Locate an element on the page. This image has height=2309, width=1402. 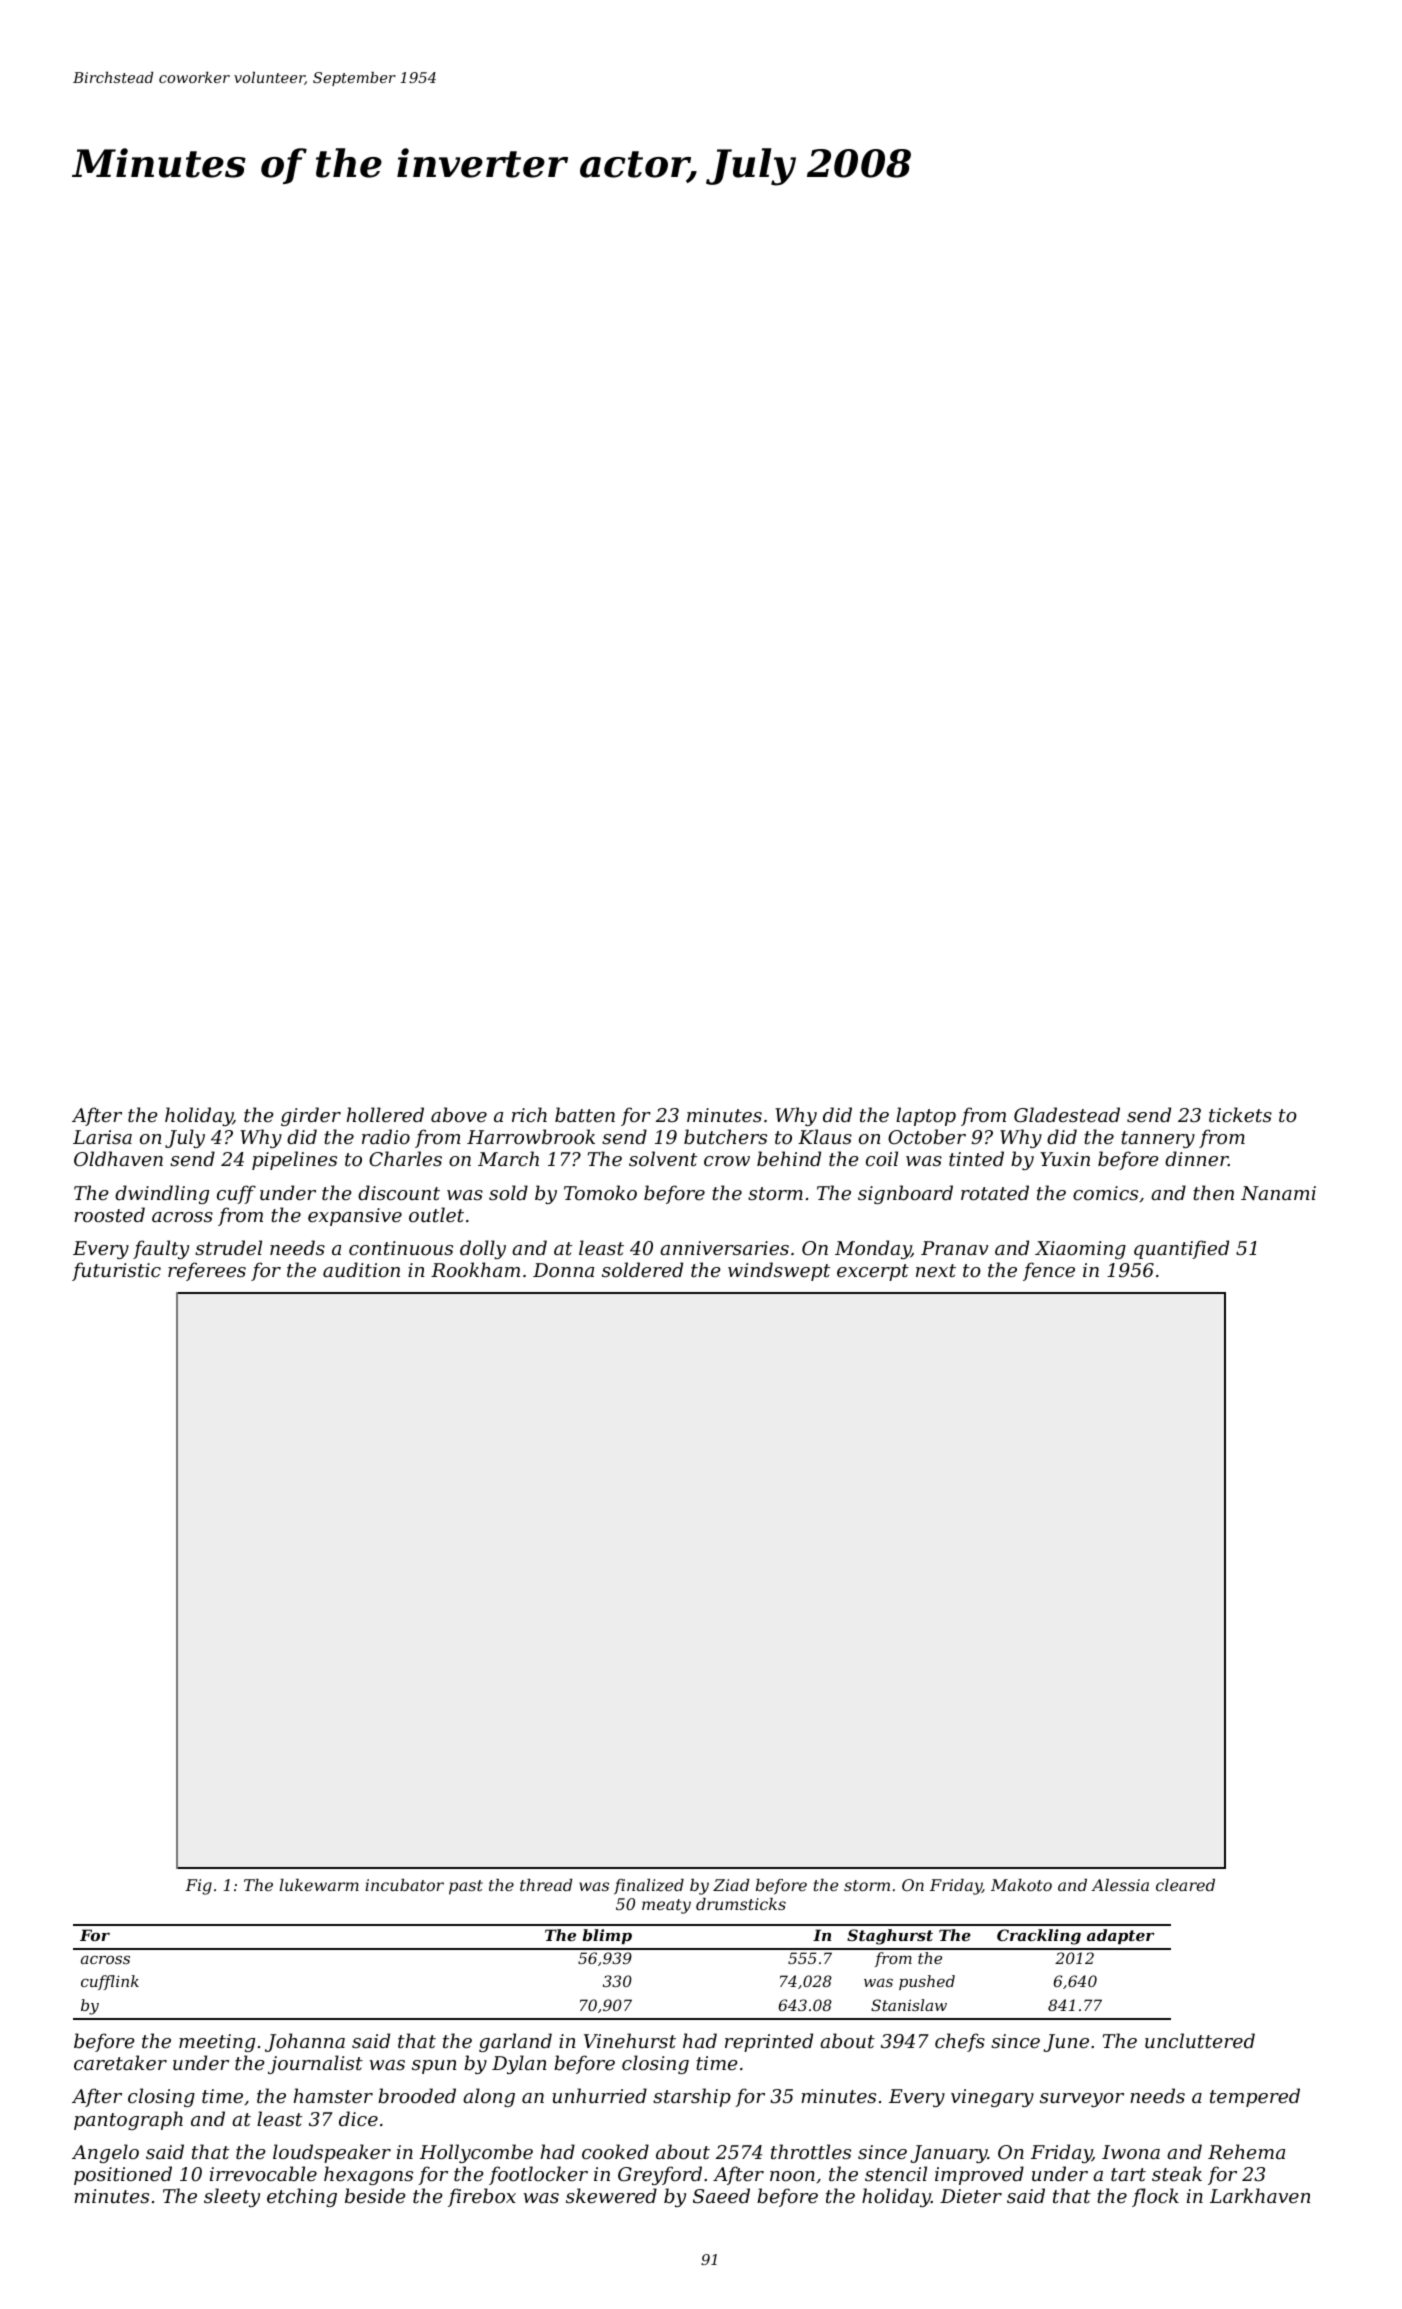
meeting is located at coordinates (217, 2043).
